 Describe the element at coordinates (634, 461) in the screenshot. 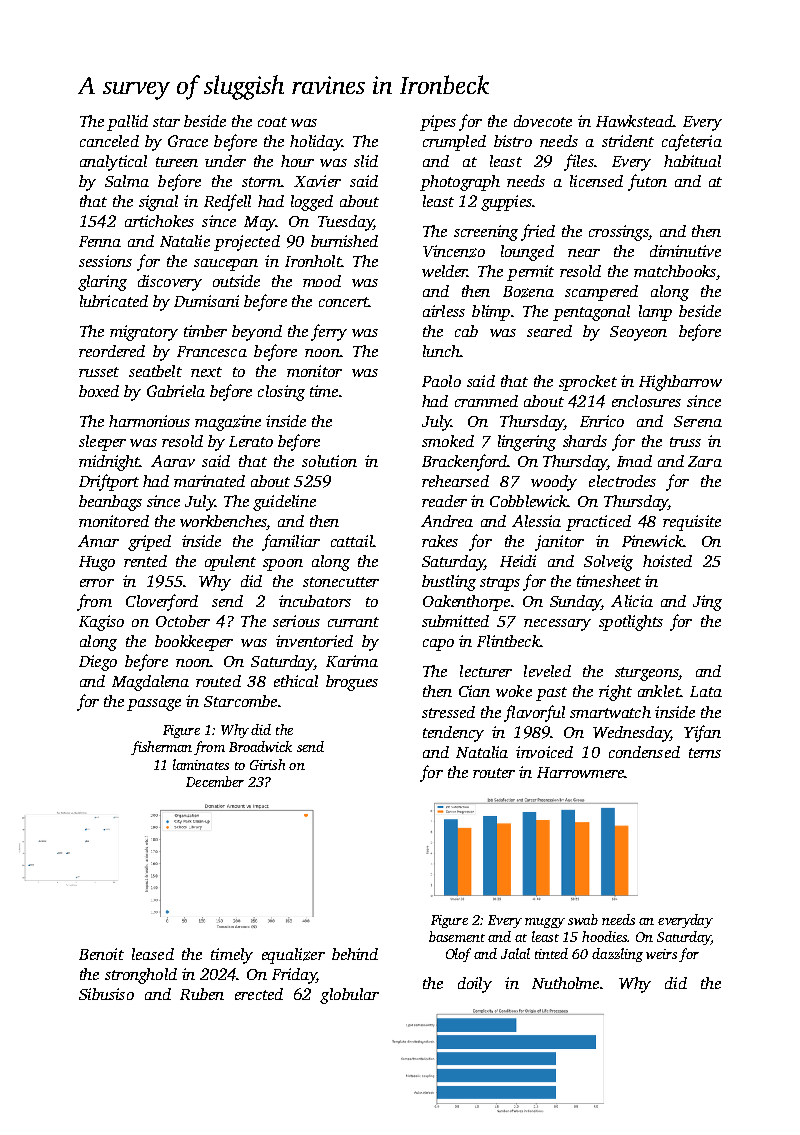

I see `Imad` at that location.
